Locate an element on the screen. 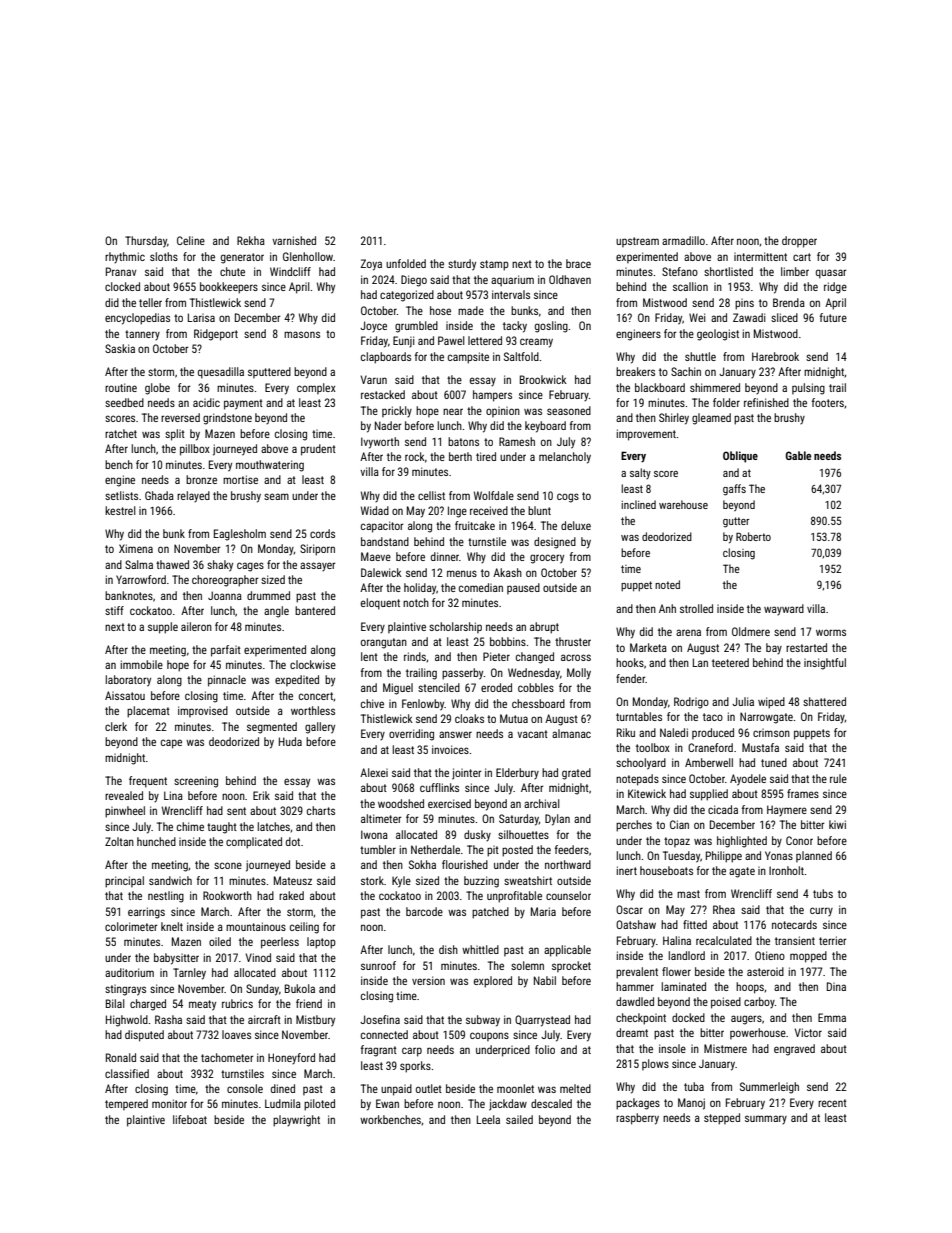  sailed is located at coordinates (519, 1119).
